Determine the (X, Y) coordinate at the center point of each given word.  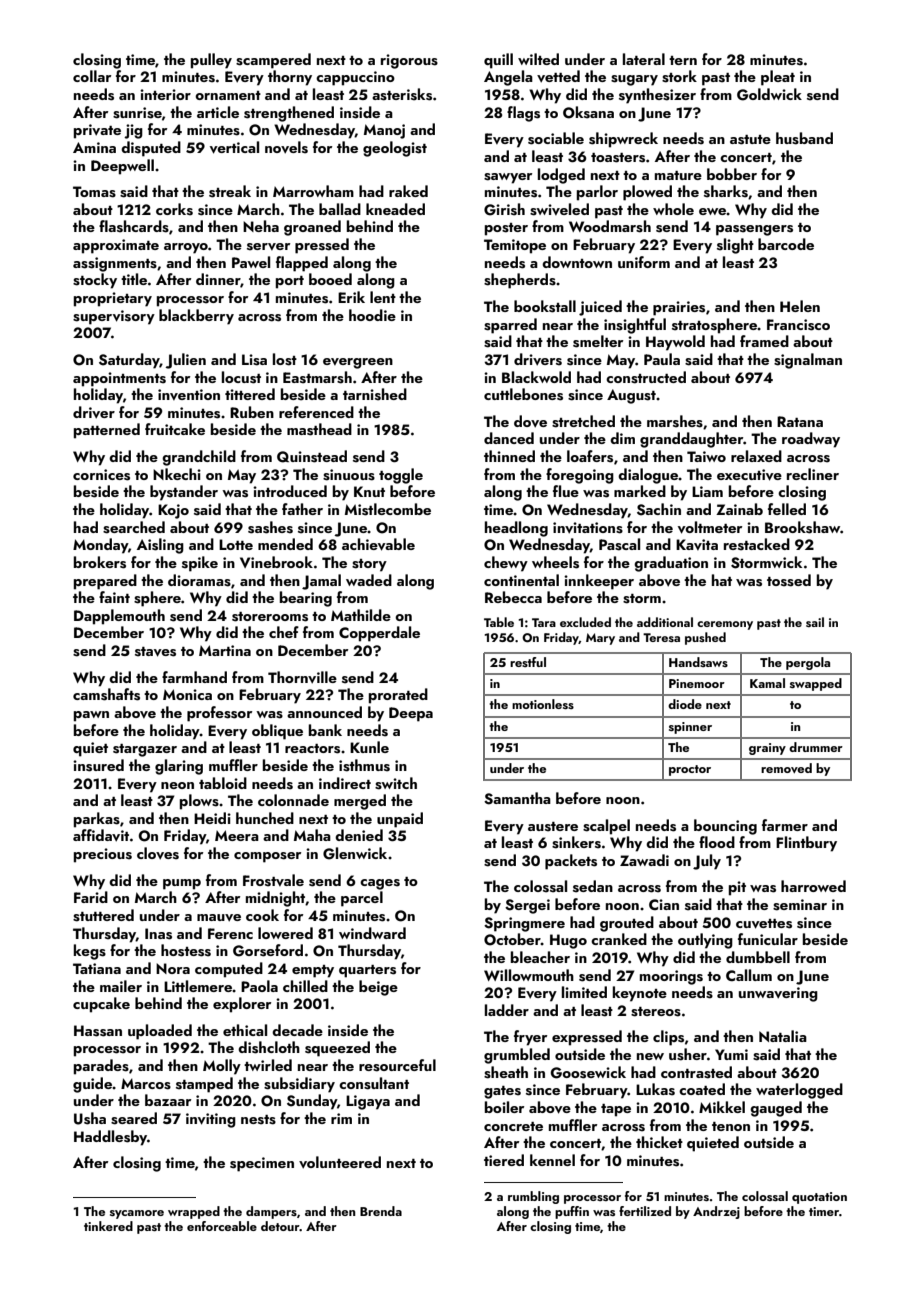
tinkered (108, 1226)
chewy (506, 564)
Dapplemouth (119, 617)
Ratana (800, 421)
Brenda (381, 1211)
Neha (261, 226)
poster (506, 229)
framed (764, 341)
